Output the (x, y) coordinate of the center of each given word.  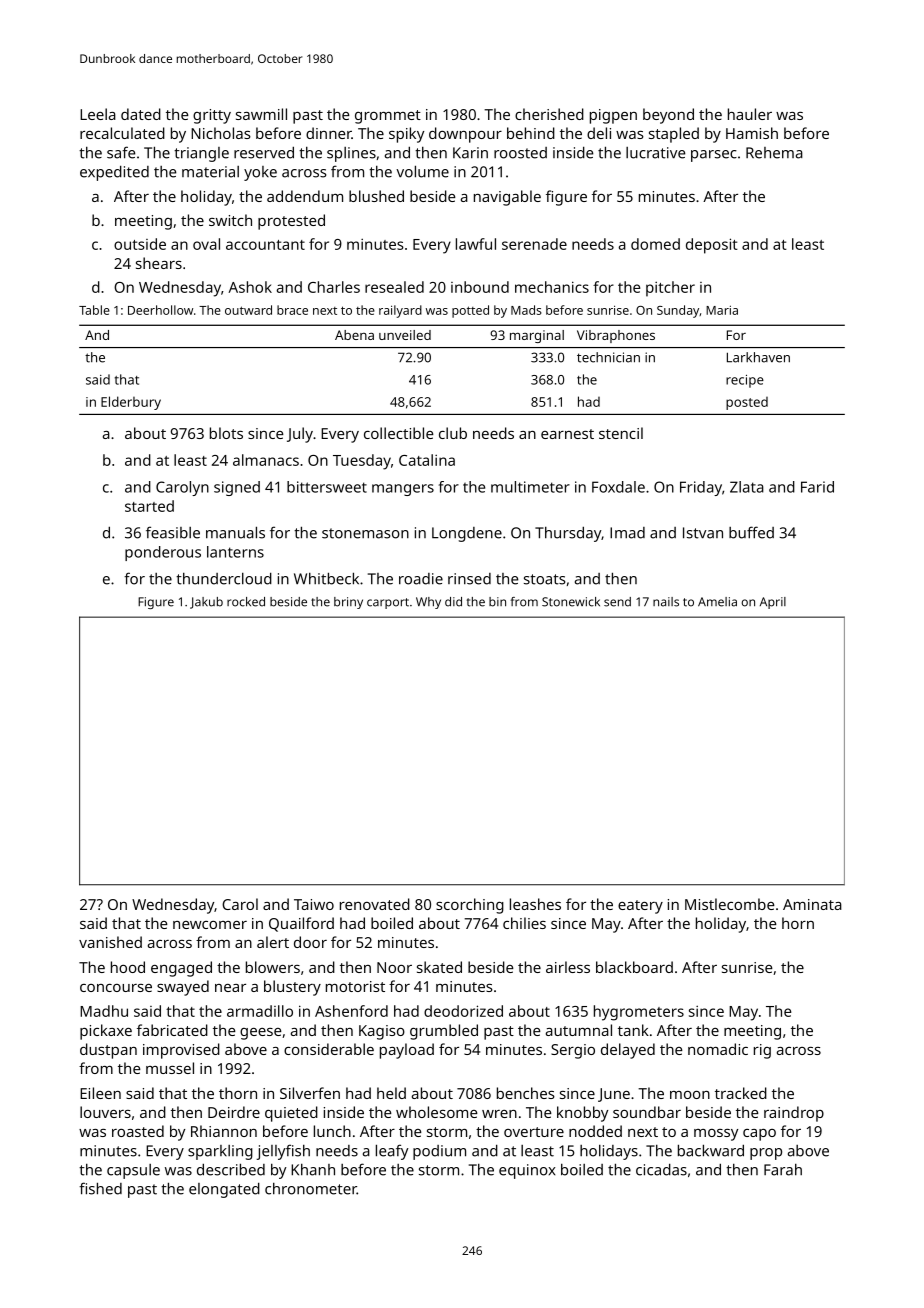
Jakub (206, 603)
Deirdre (234, 1112)
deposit (712, 246)
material (210, 172)
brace (292, 310)
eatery (640, 907)
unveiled (405, 335)
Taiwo (314, 904)
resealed (394, 287)
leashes (535, 904)
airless (568, 967)
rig (762, 1051)
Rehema (774, 153)
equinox (527, 1171)
